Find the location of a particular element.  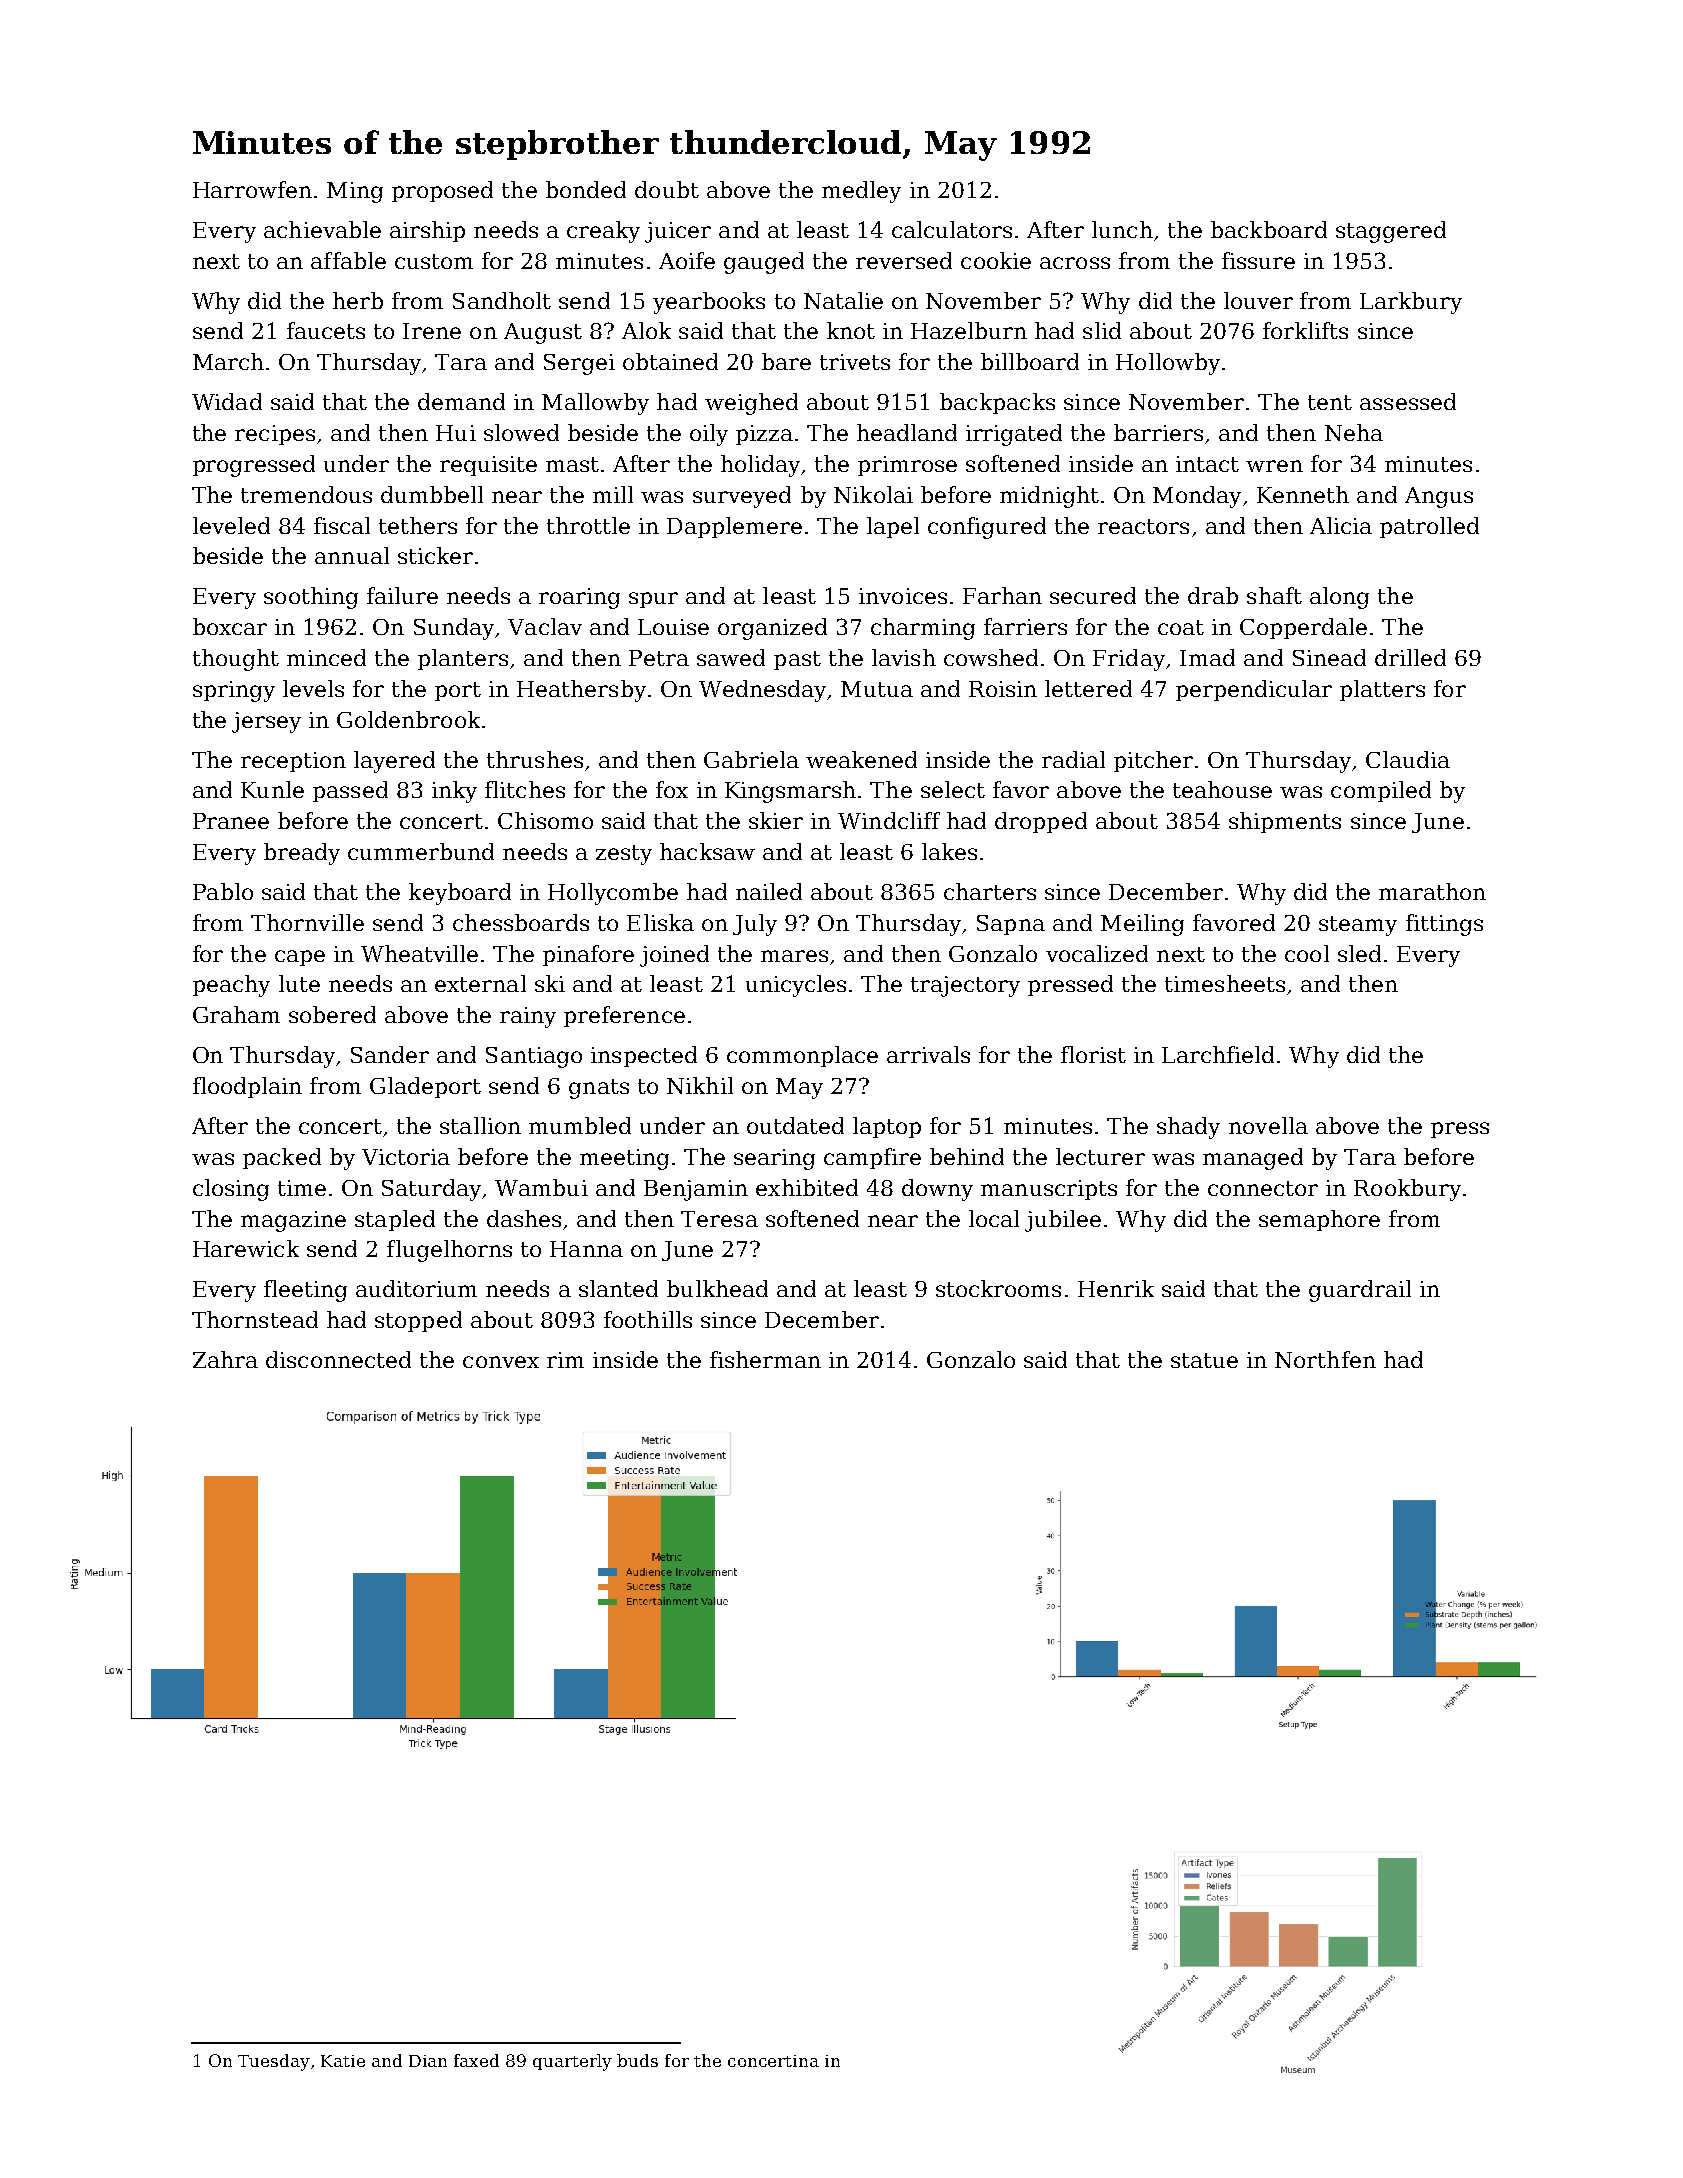

Imad is located at coordinates (1207, 657).
